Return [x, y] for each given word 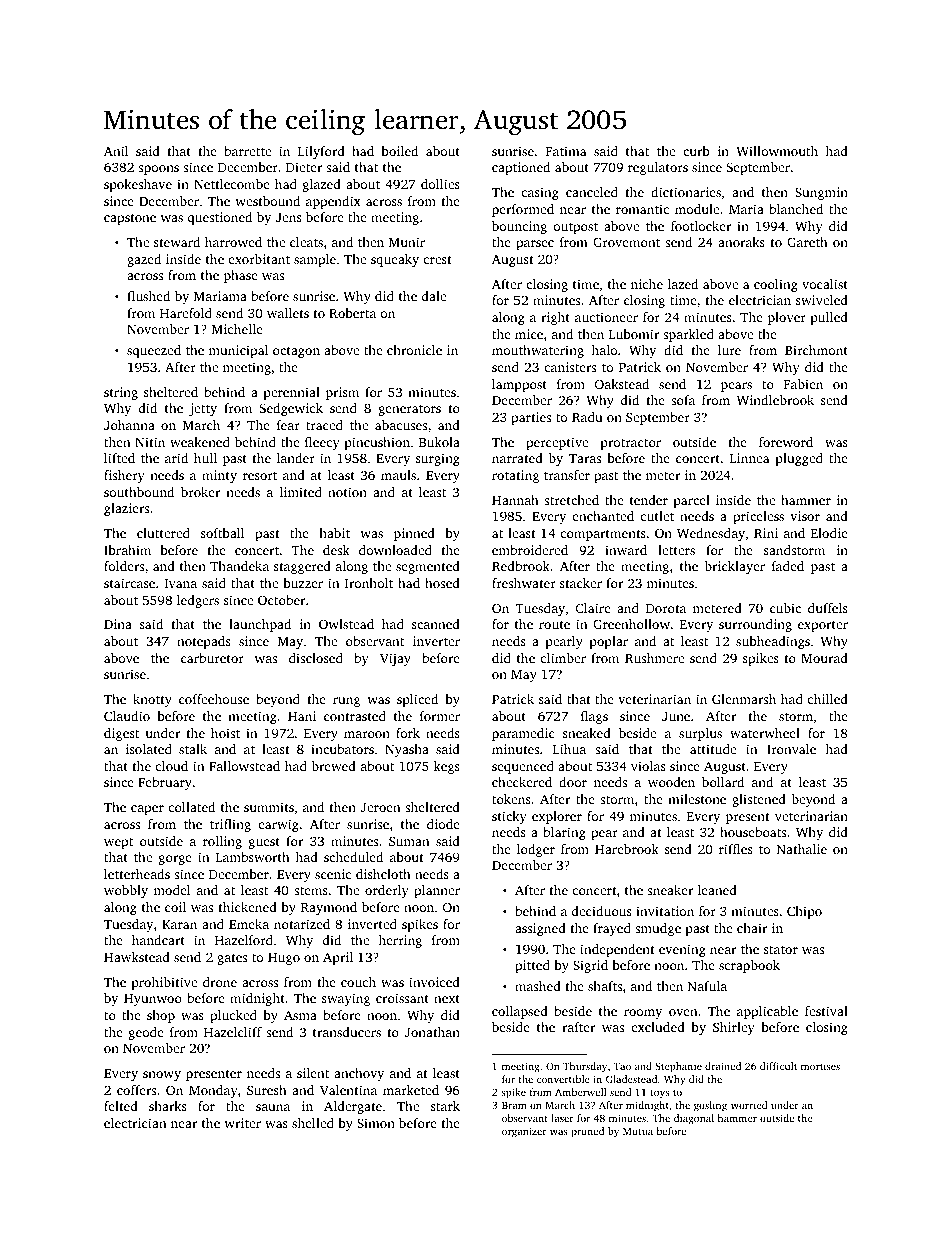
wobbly [126, 891]
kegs [447, 767]
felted [121, 1106]
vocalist [825, 284]
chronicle [414, 350]
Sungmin [821, 193]
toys [659, 1094]
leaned [717, 890]
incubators [342, 749]
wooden [671, 782]
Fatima [566, 151]
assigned [540, 929]
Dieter [304, 167]
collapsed [520, 1012]
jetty [203, 409]
